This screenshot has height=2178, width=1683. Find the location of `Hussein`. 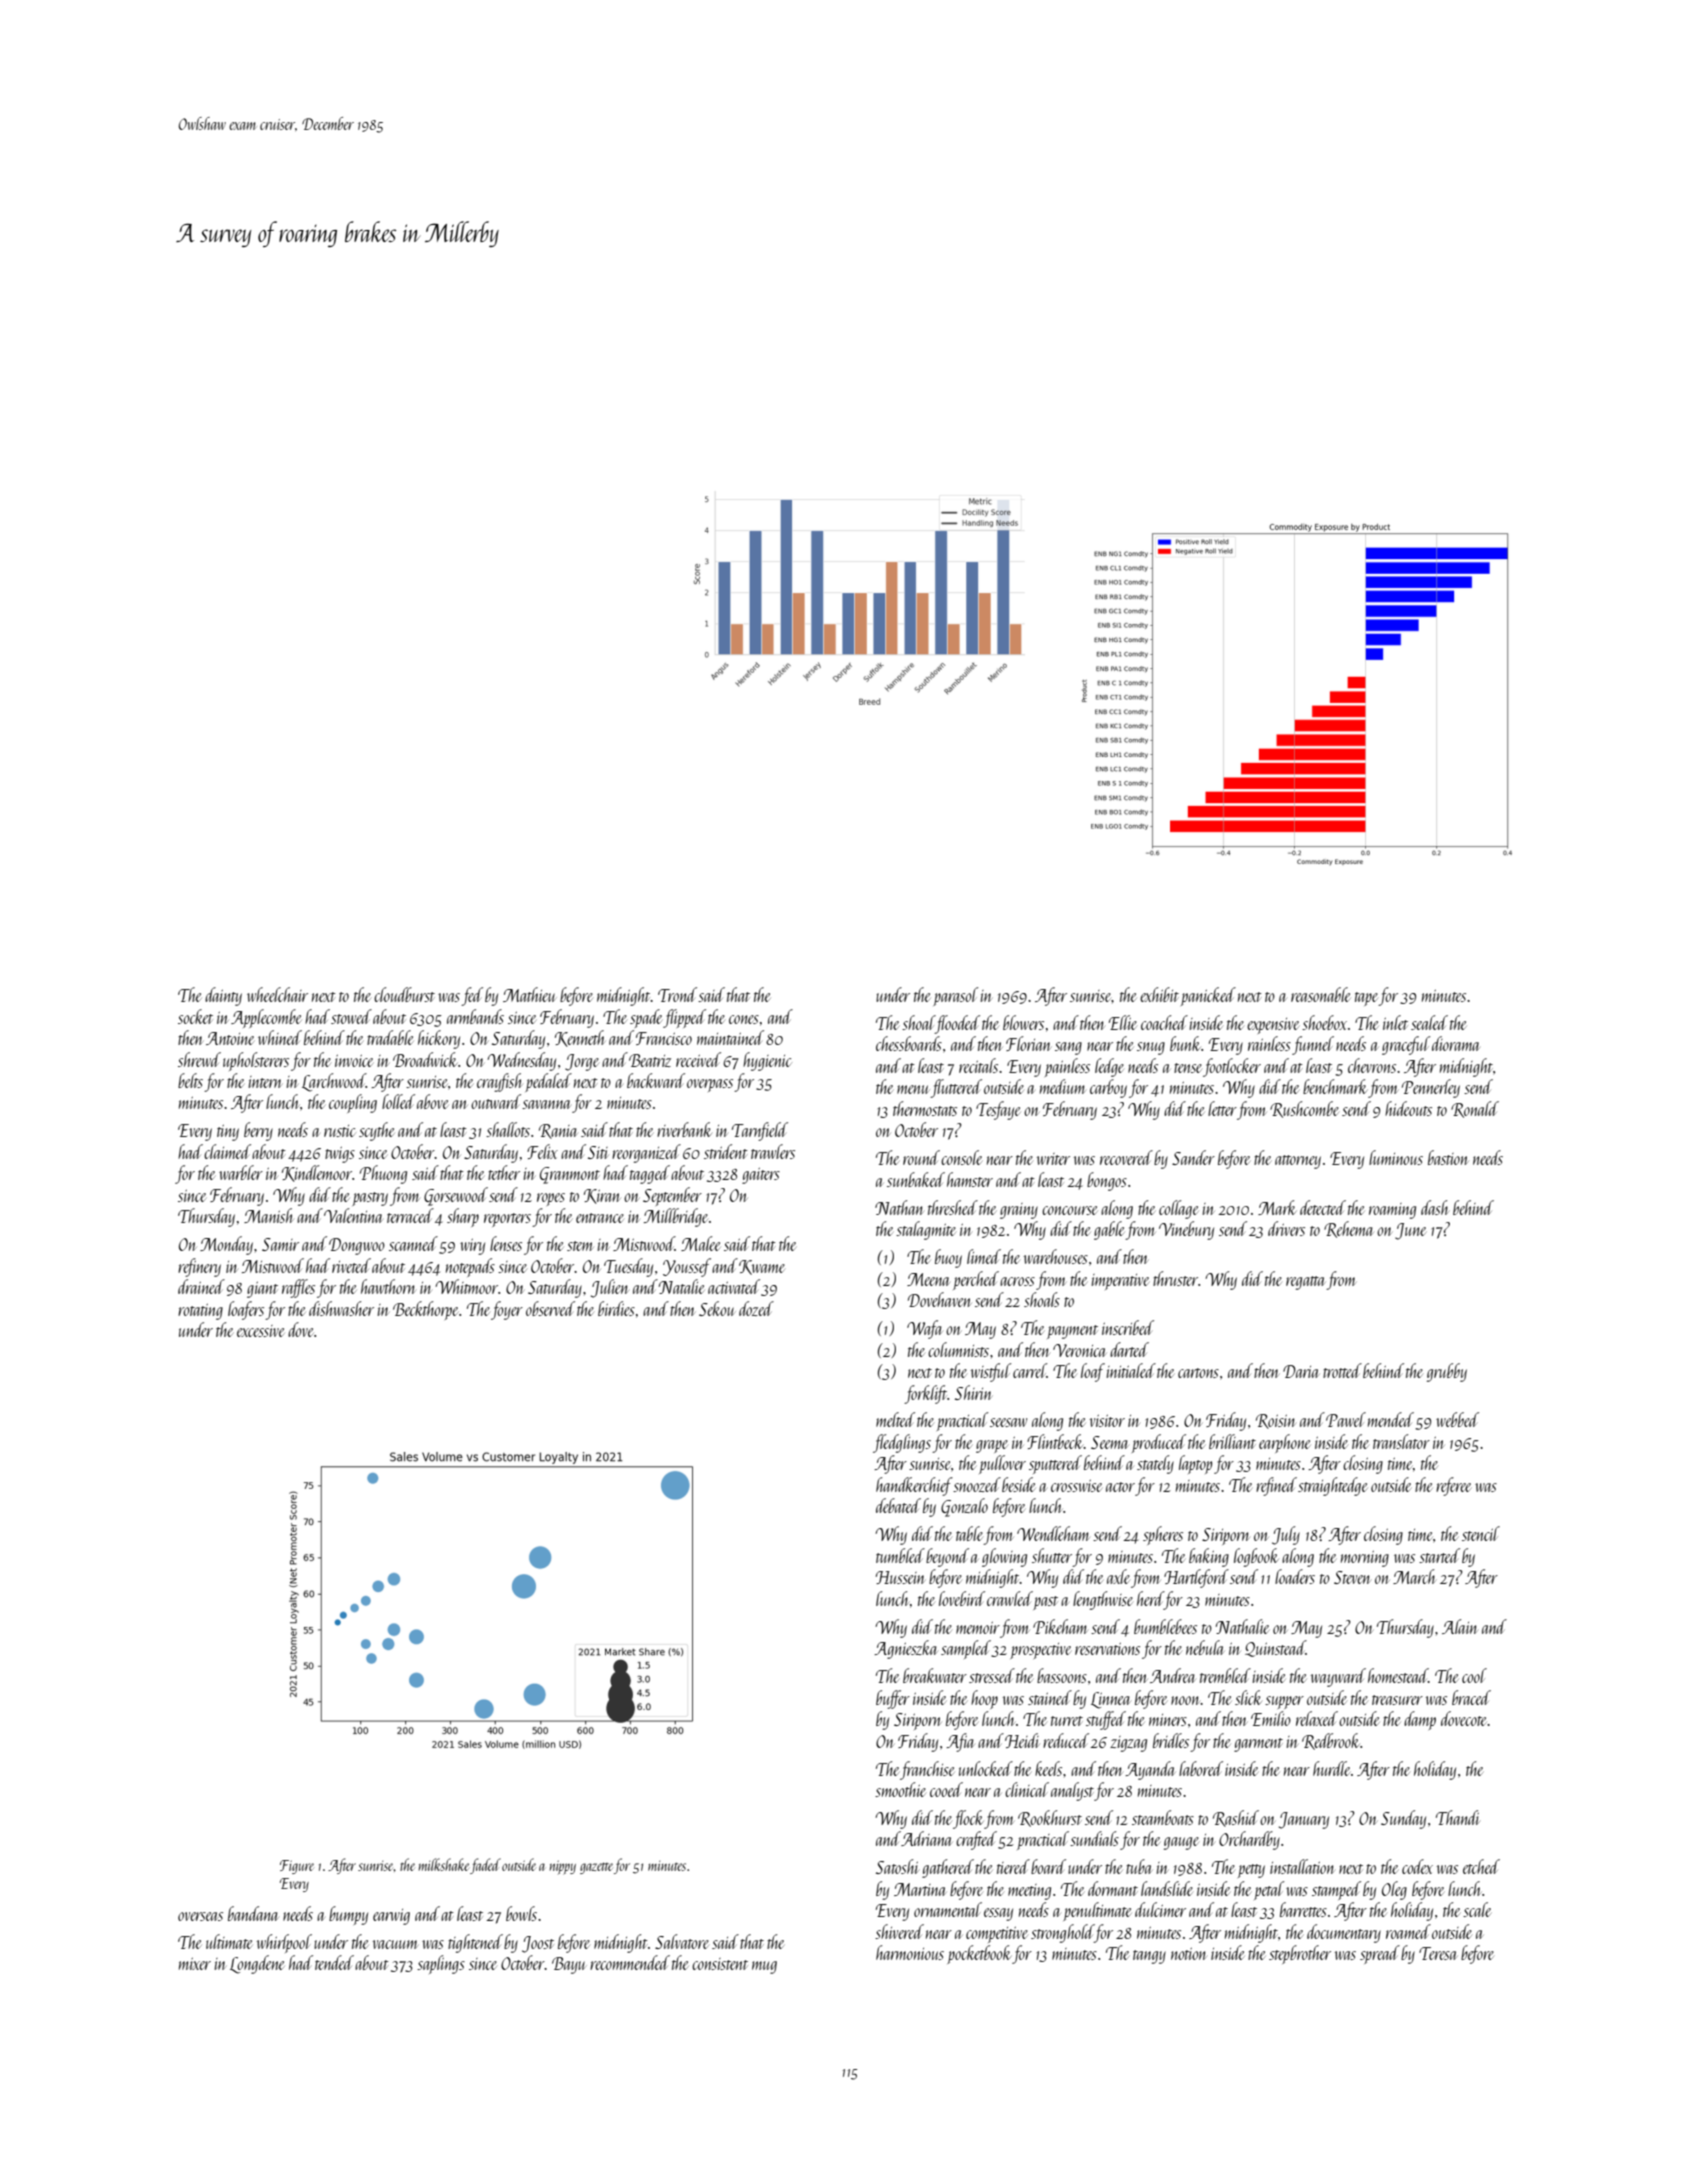

Hussein is located at coordinates (900, 1577).
